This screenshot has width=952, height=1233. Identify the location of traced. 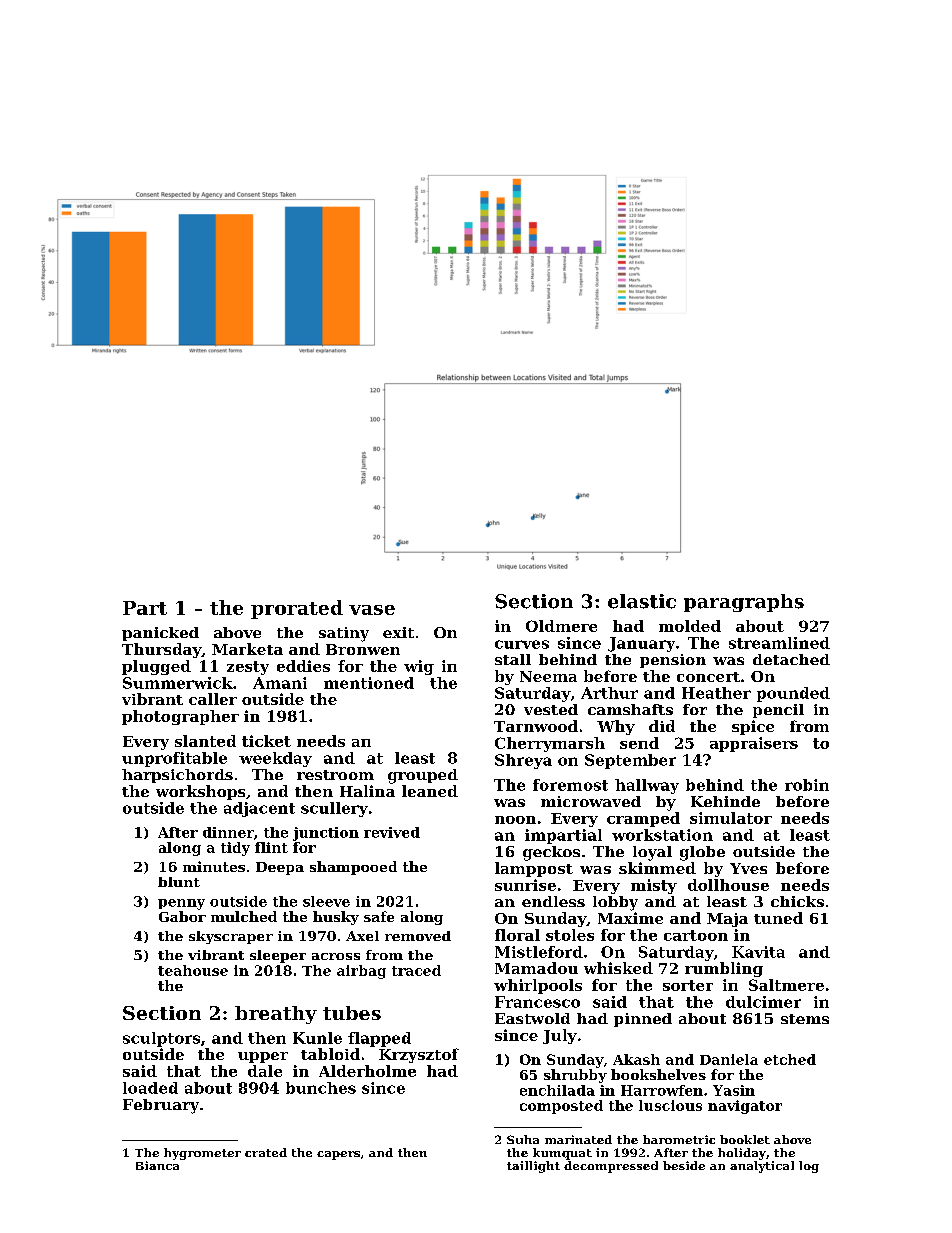
(416, 970).
